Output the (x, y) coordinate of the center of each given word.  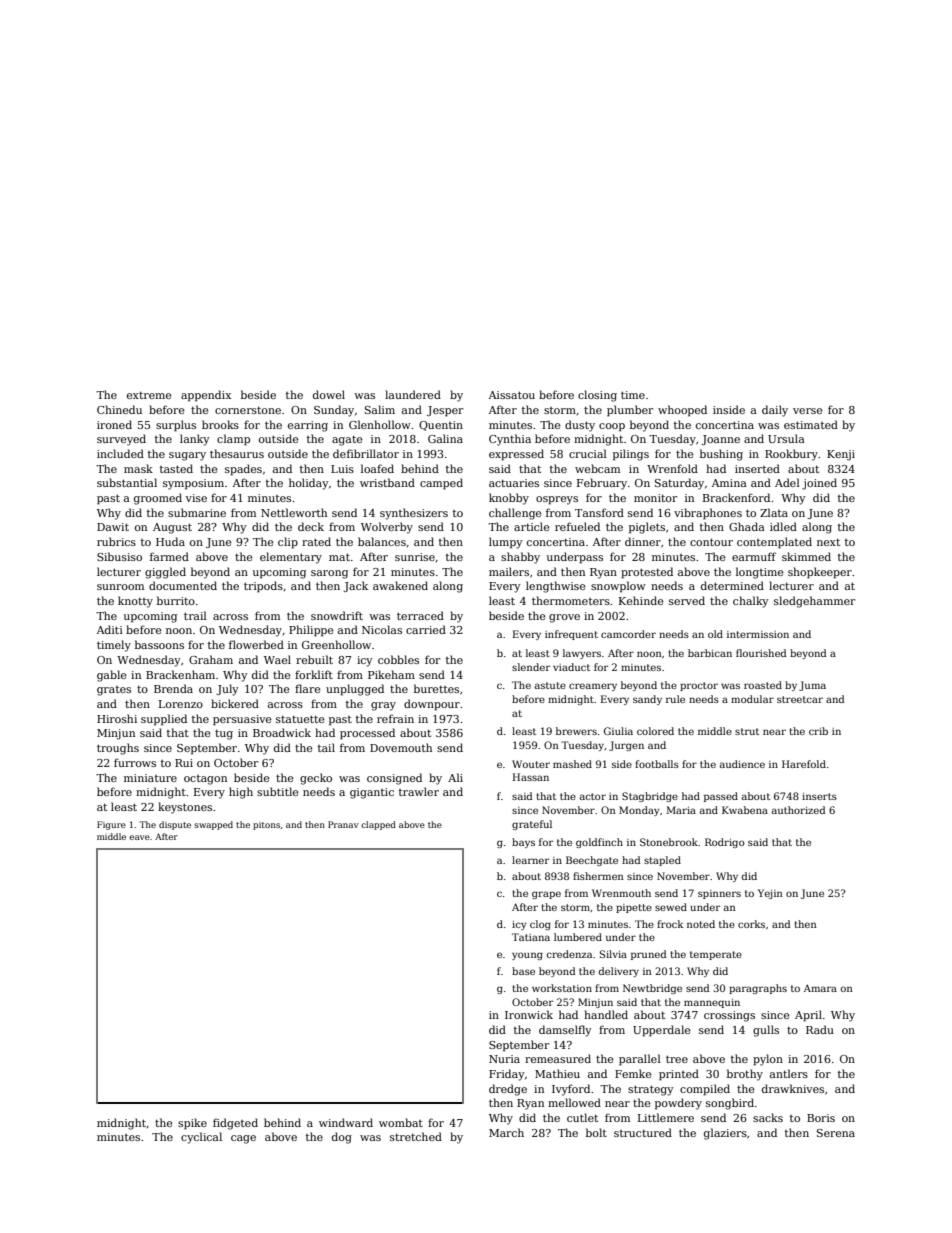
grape (546, 895)
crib (818, 731)
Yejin (770, 894)
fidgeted (235, 1124)
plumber (630, 411)
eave (139, 837)
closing (597, 396)
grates (114, 691)
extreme (149, 395)
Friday (507, 1075)
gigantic (372, 793)
